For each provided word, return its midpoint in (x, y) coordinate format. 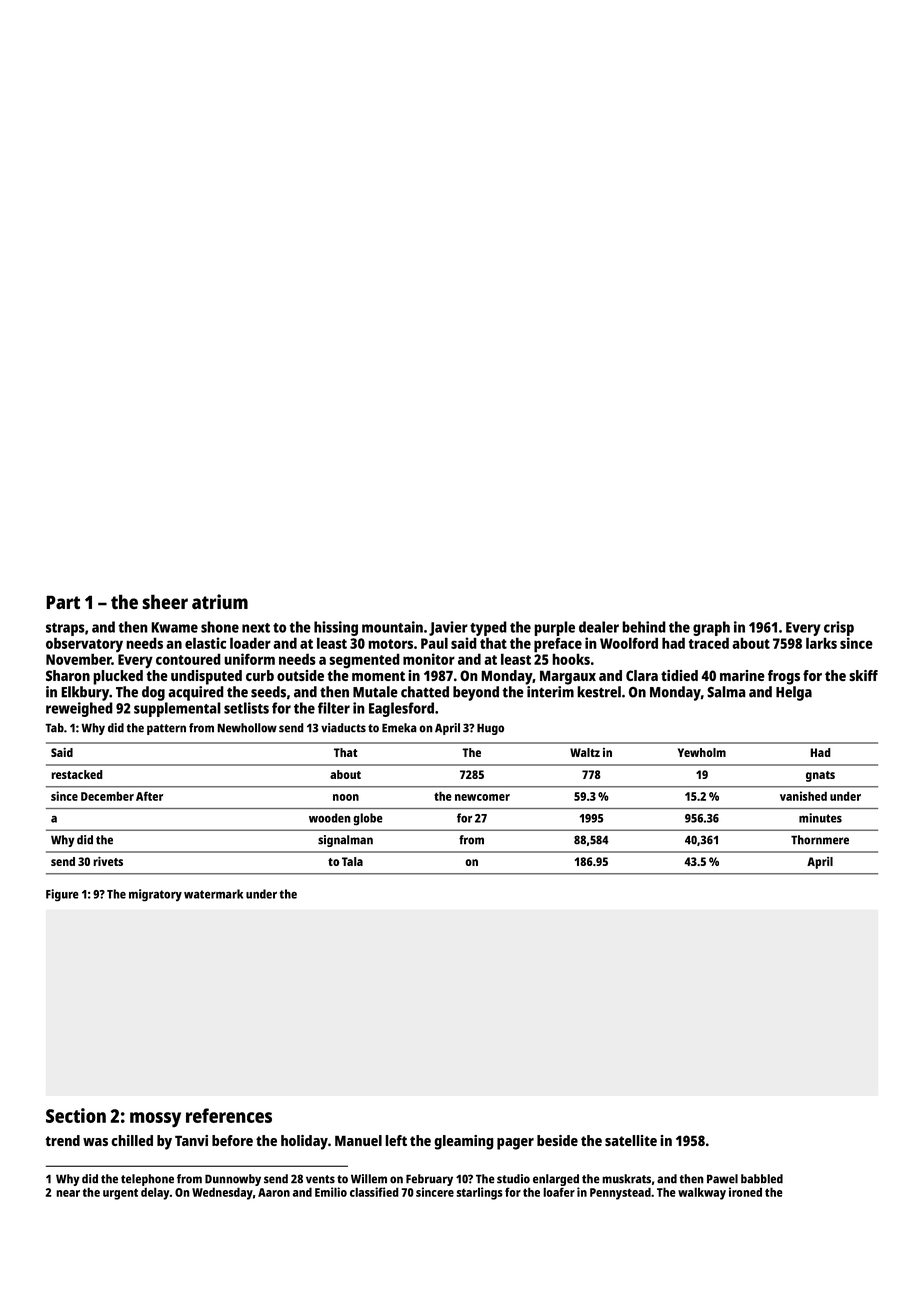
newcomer (482, 797)
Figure (62, 895)
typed (488, 628)
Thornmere (820, 840)
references (229, 1115)
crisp (839, 628)
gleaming (464, 1142)
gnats (820, 776)
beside (557, 1140)
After (149, 796)
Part (63, 602)
